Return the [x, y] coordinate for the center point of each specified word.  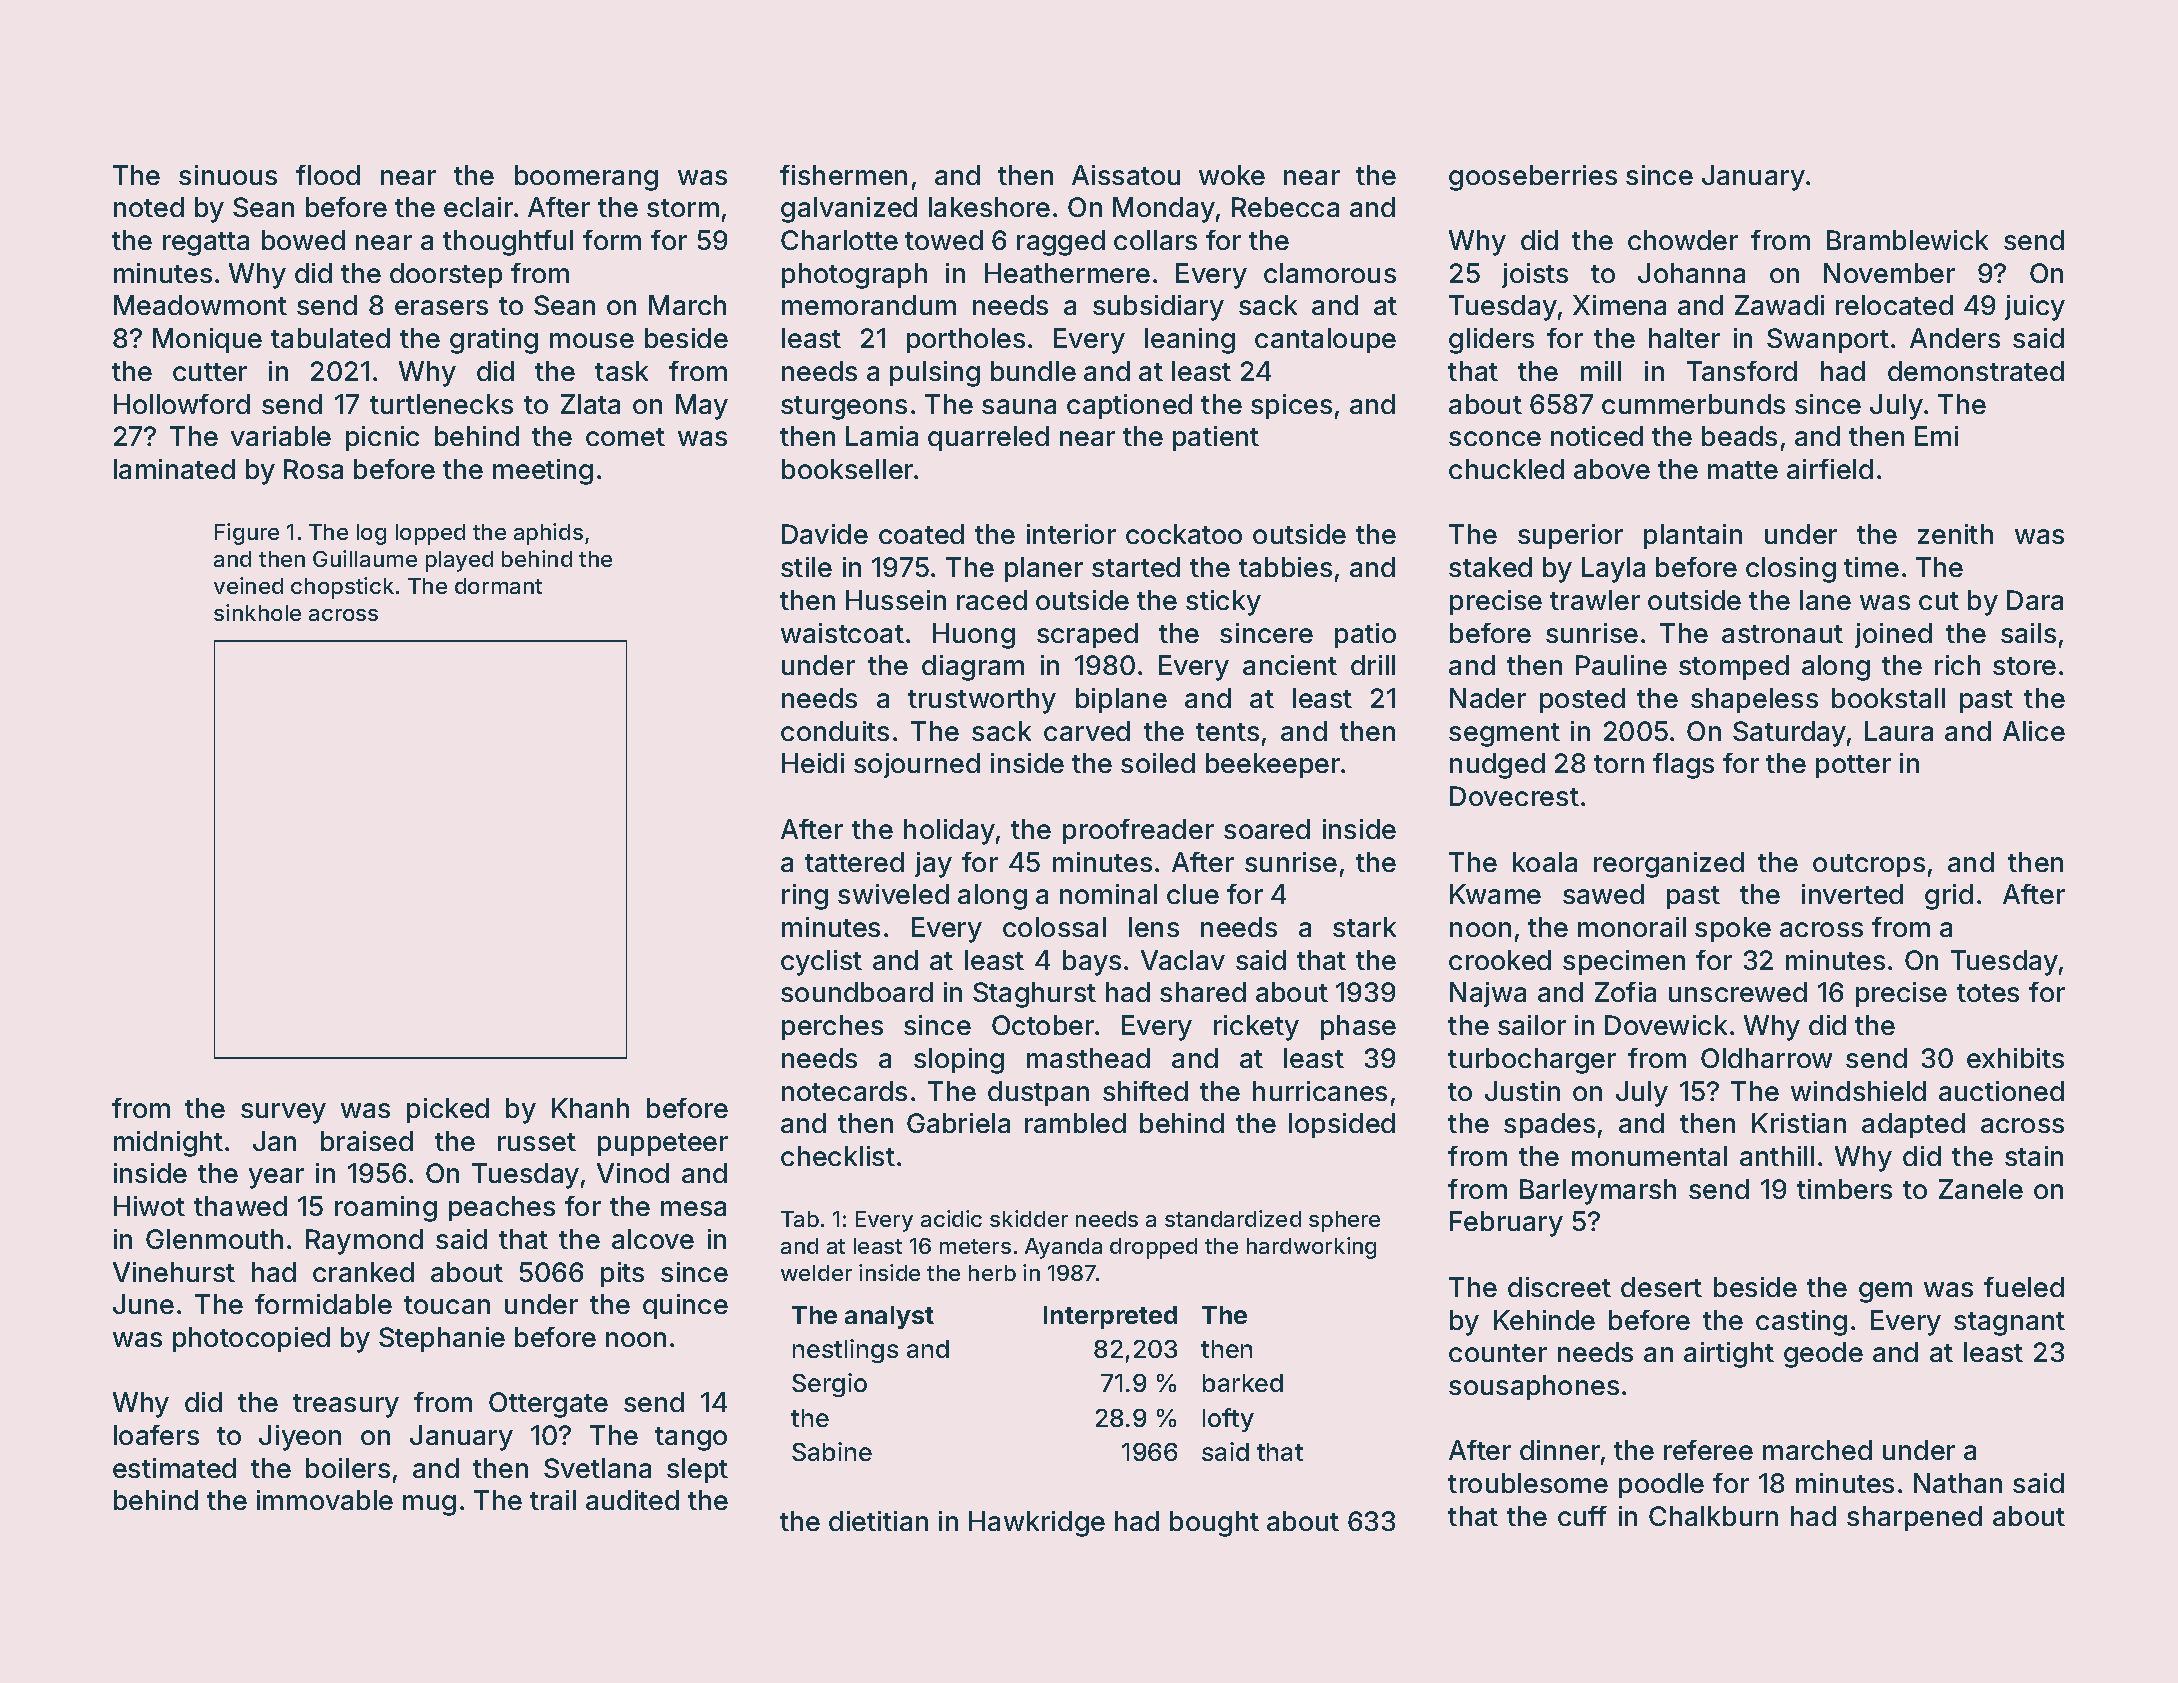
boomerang [586, 178]
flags [1683, 766]
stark [1364, 927]
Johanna [1691, 273]
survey [283, 1113]
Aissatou [1126, 175]
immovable [325, 1500]
